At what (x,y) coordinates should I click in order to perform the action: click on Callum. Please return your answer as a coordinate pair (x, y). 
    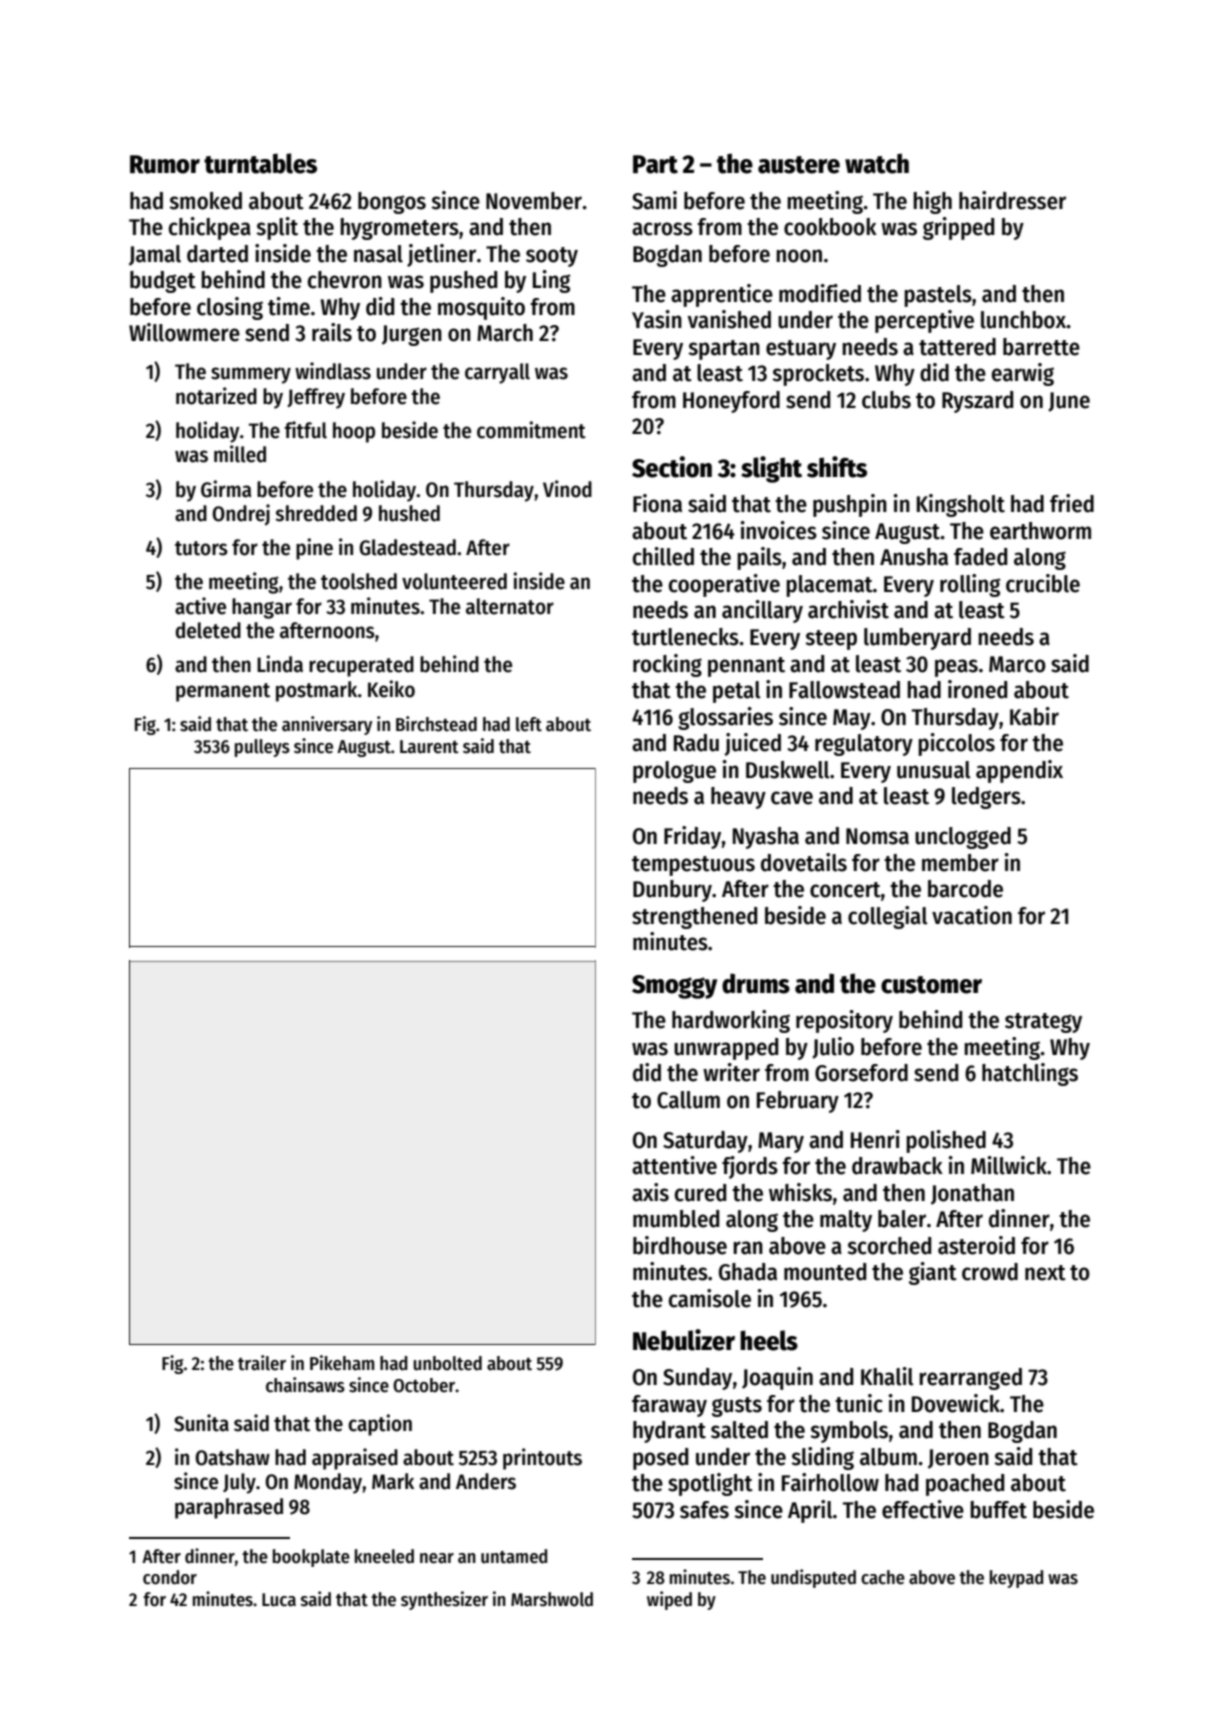
    Looking at the image, I should click on (688, 1100).
